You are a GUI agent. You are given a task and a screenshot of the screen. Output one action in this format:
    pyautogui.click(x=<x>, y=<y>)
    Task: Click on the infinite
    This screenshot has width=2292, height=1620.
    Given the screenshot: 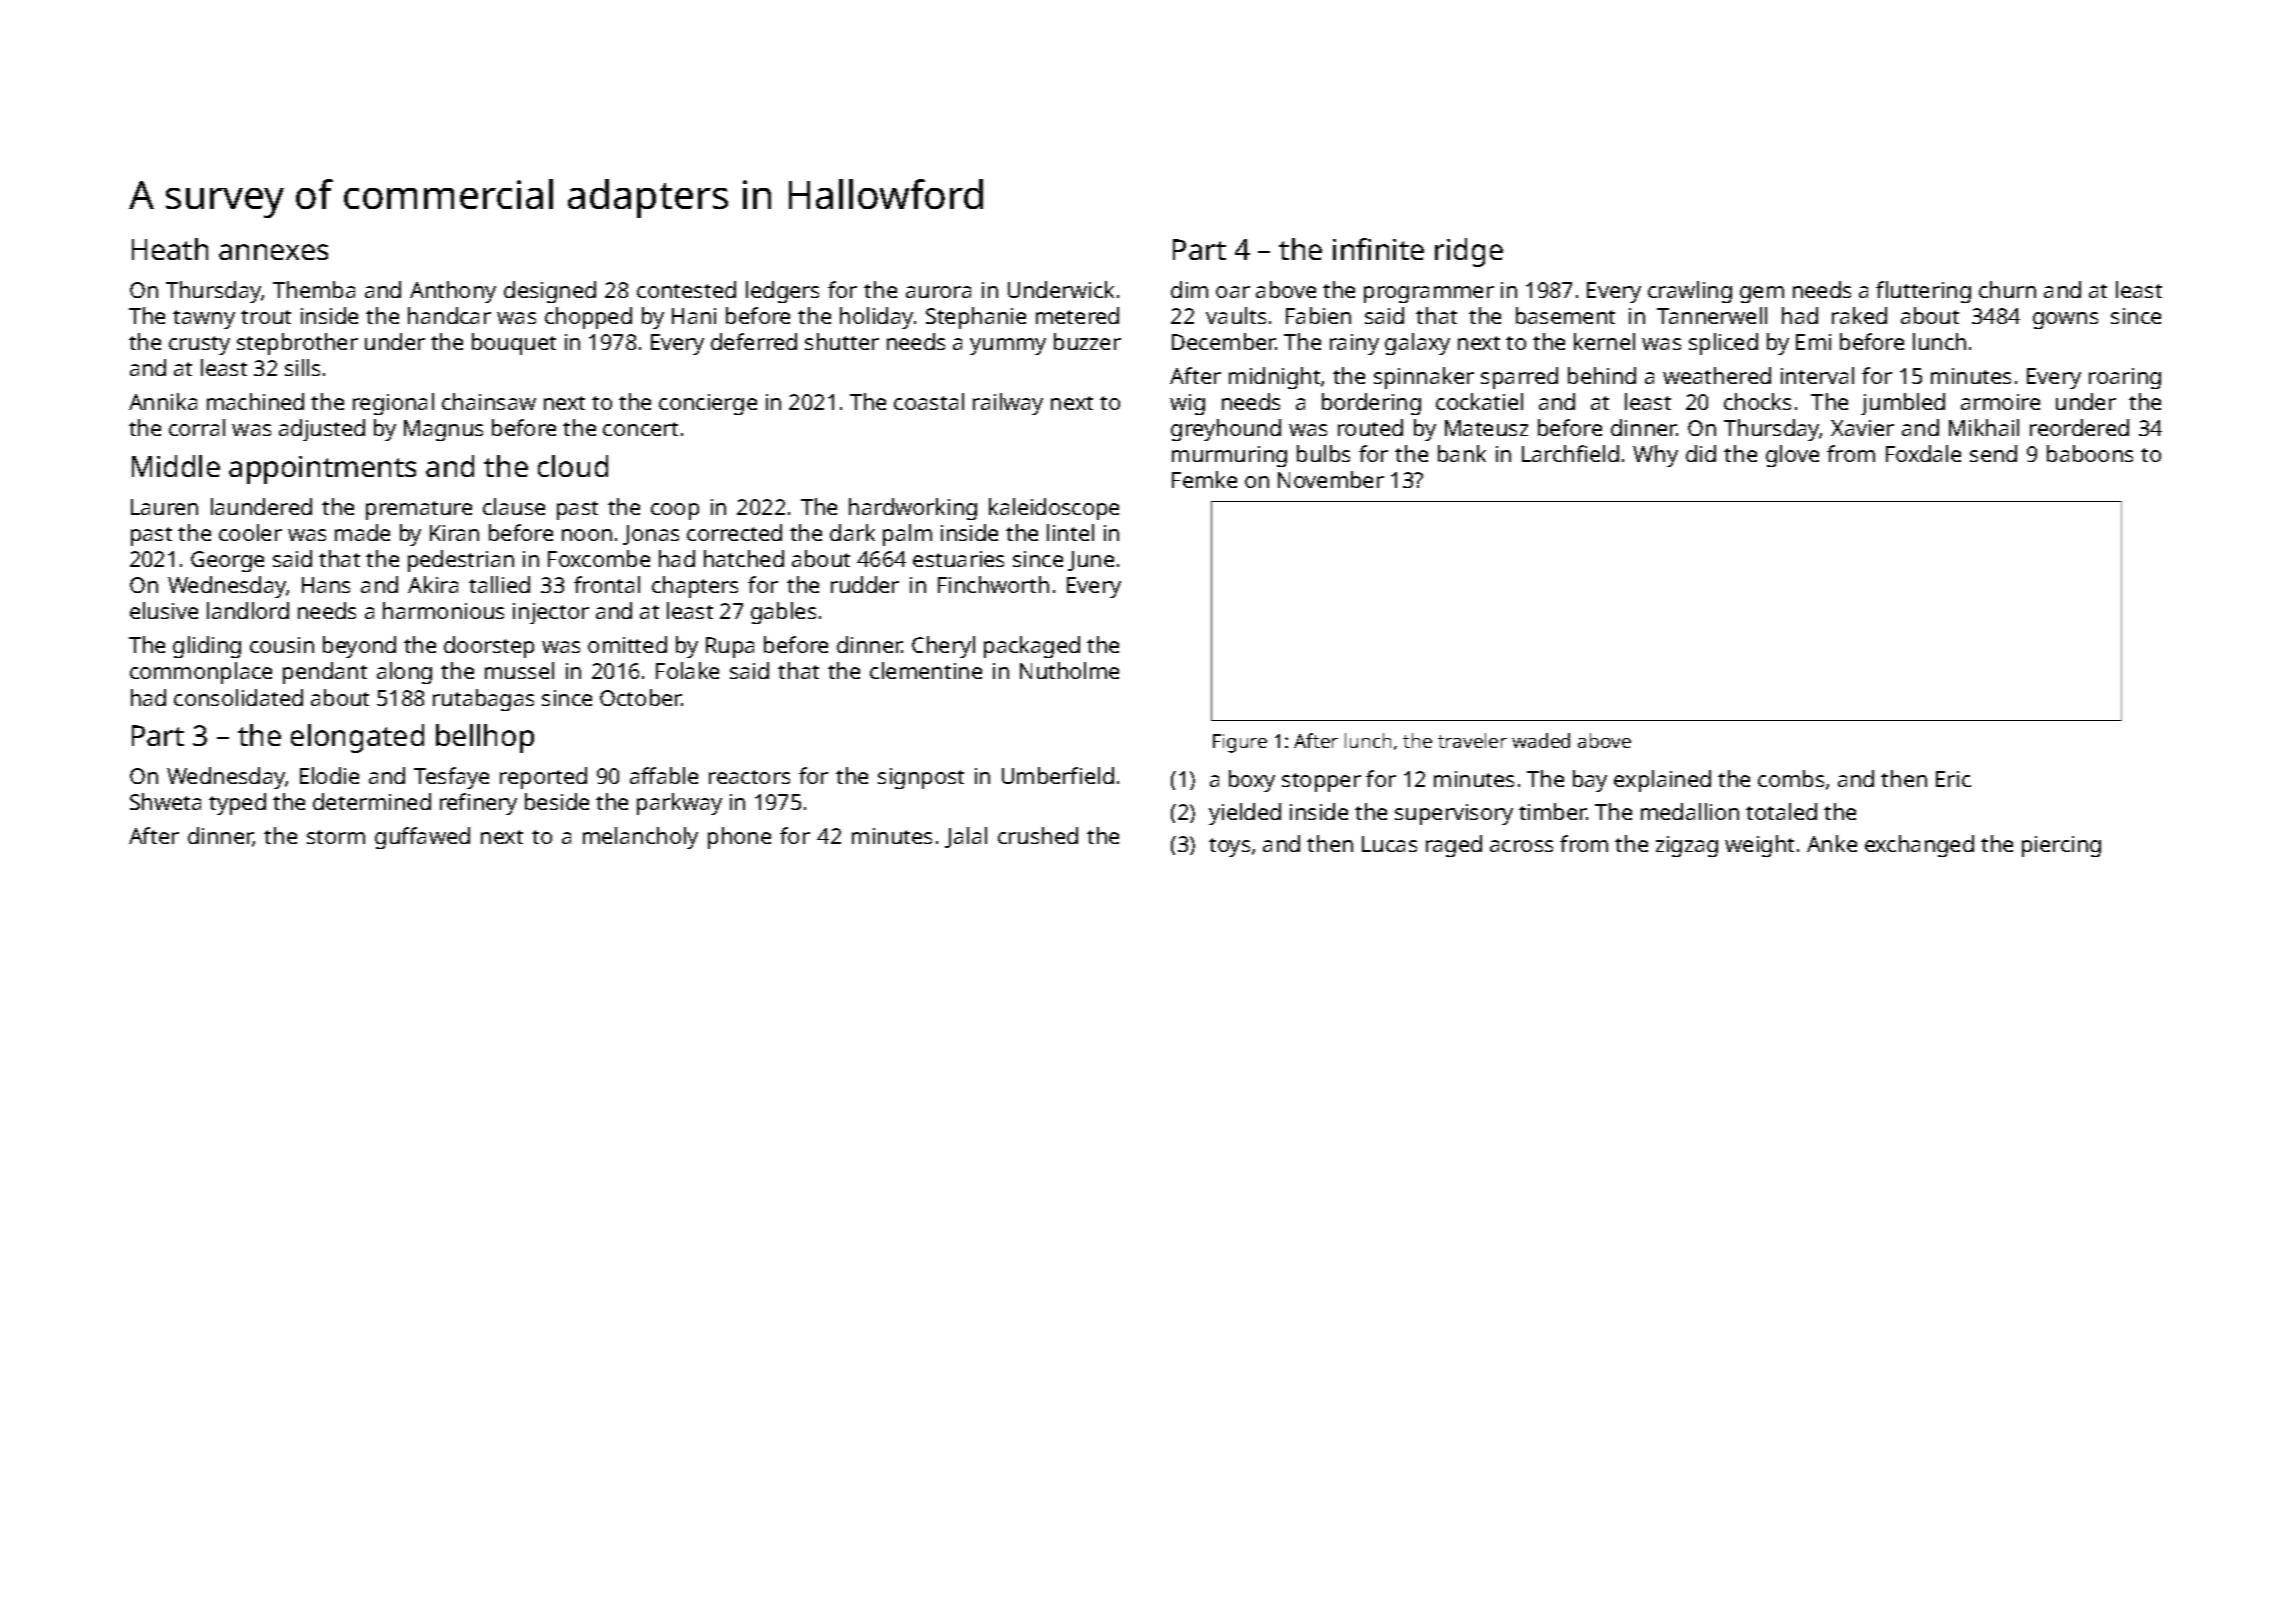 What is the action you would take?
    pyautogui.click(x=1378, y=249)
